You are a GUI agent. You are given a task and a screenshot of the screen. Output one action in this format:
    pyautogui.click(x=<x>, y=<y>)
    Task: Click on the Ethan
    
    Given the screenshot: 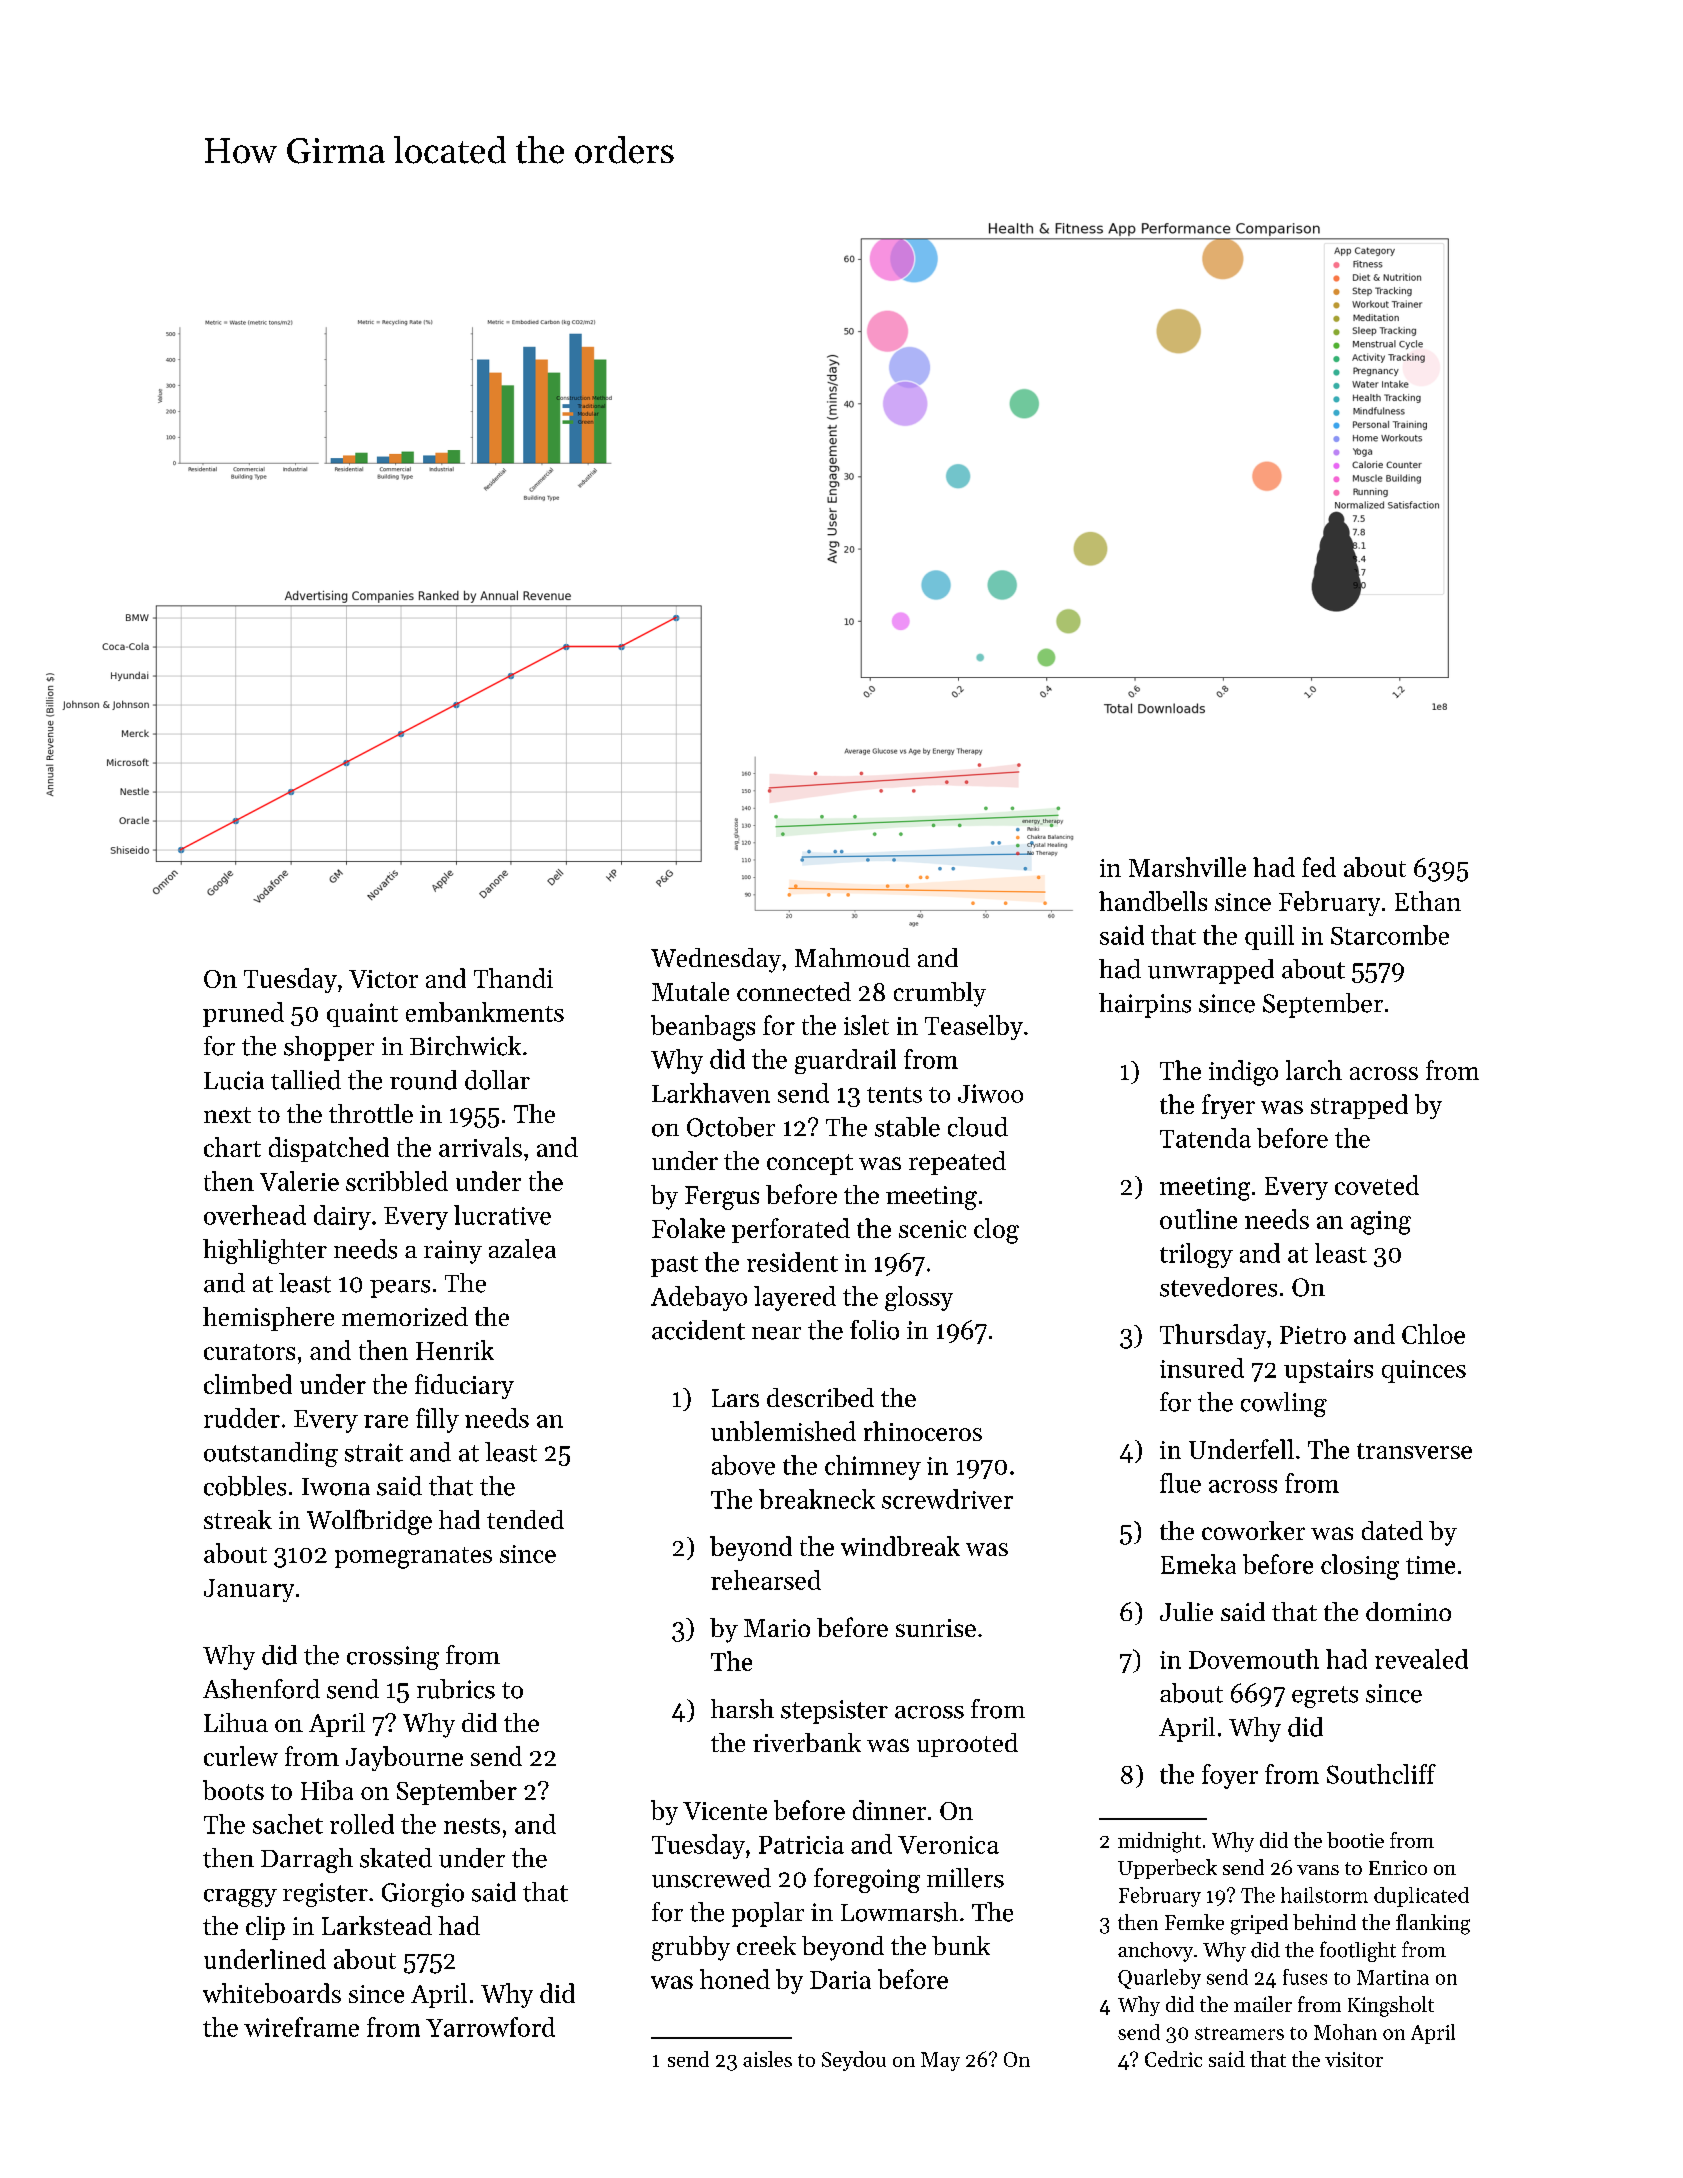 What is the action you would take?
    pyautogui.click(x=1428, y=901)
